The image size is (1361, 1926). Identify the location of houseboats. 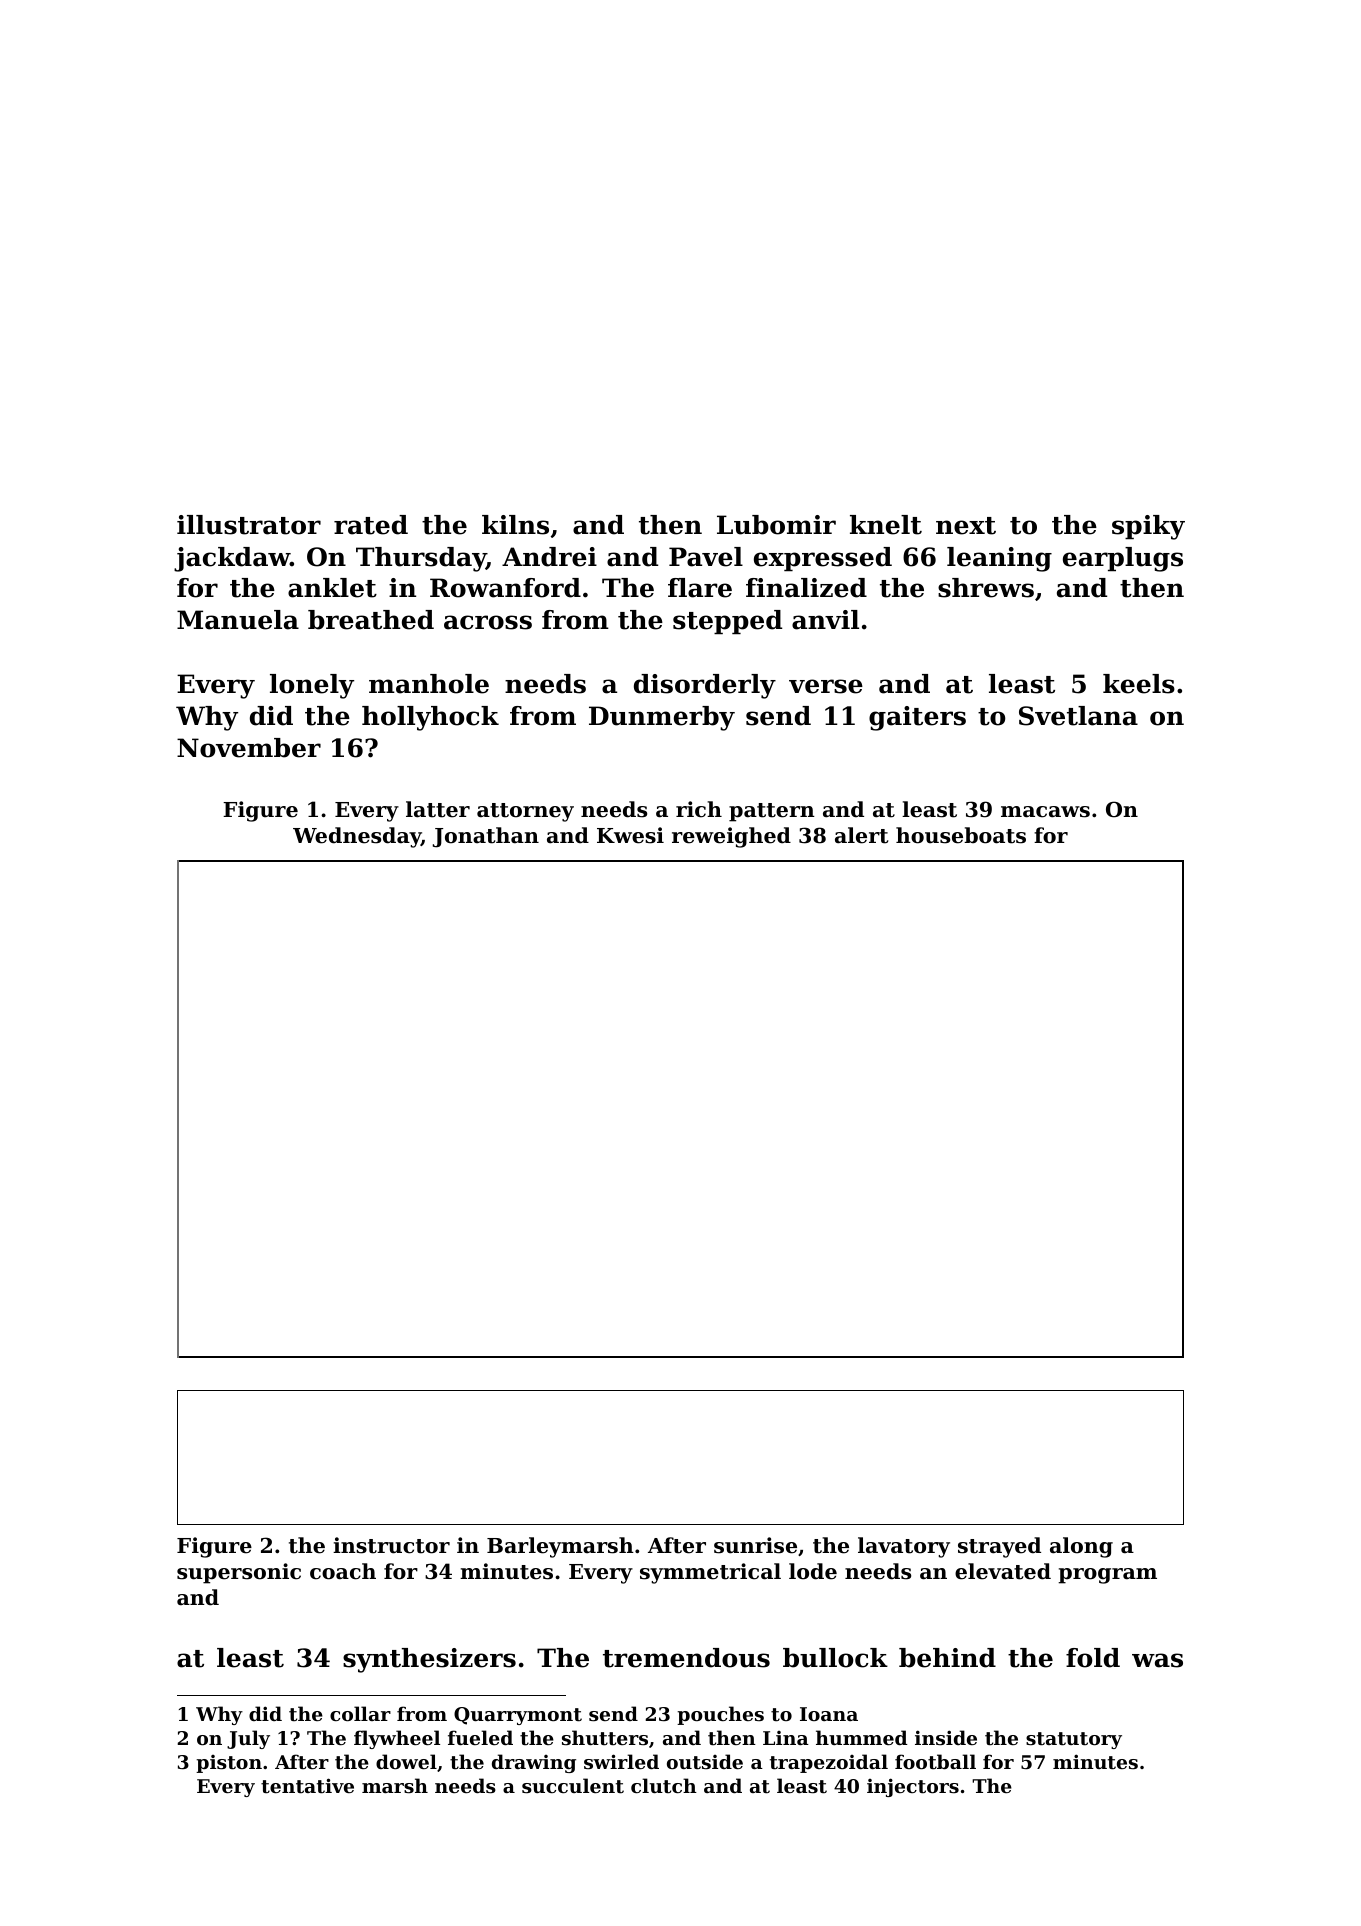
(961, 835).
